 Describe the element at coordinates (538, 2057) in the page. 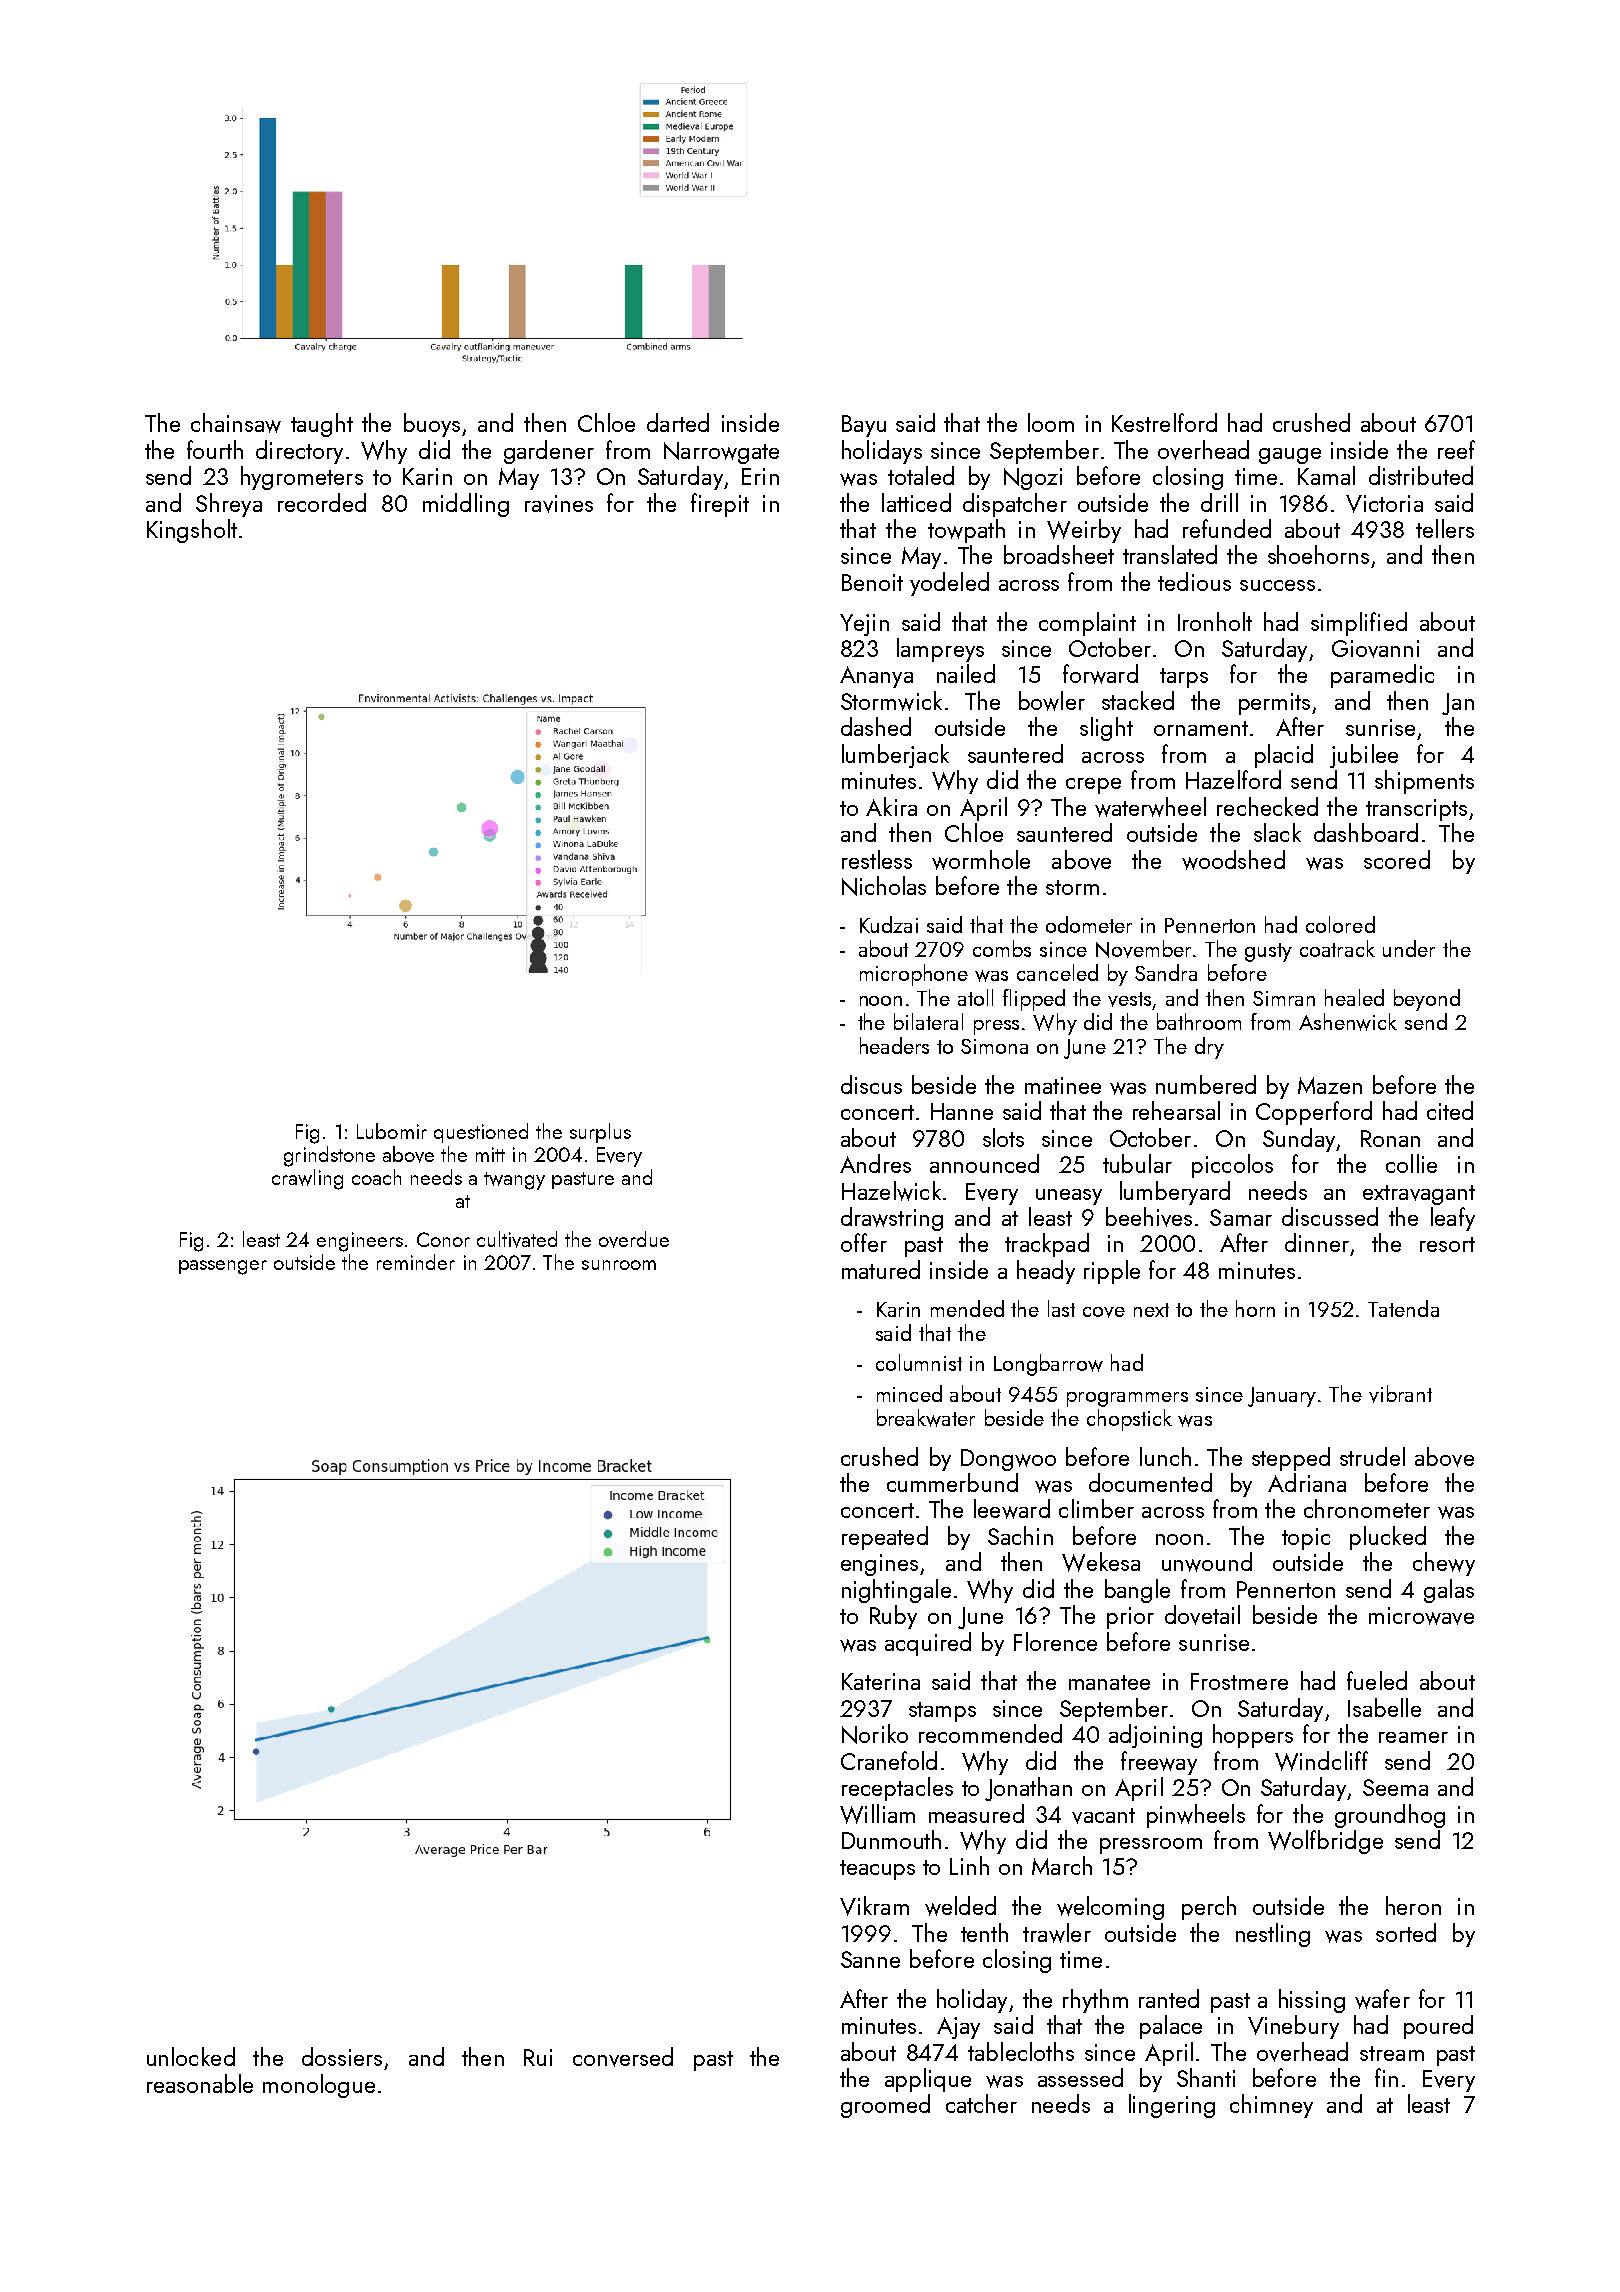

I see `Rui` at that location.
